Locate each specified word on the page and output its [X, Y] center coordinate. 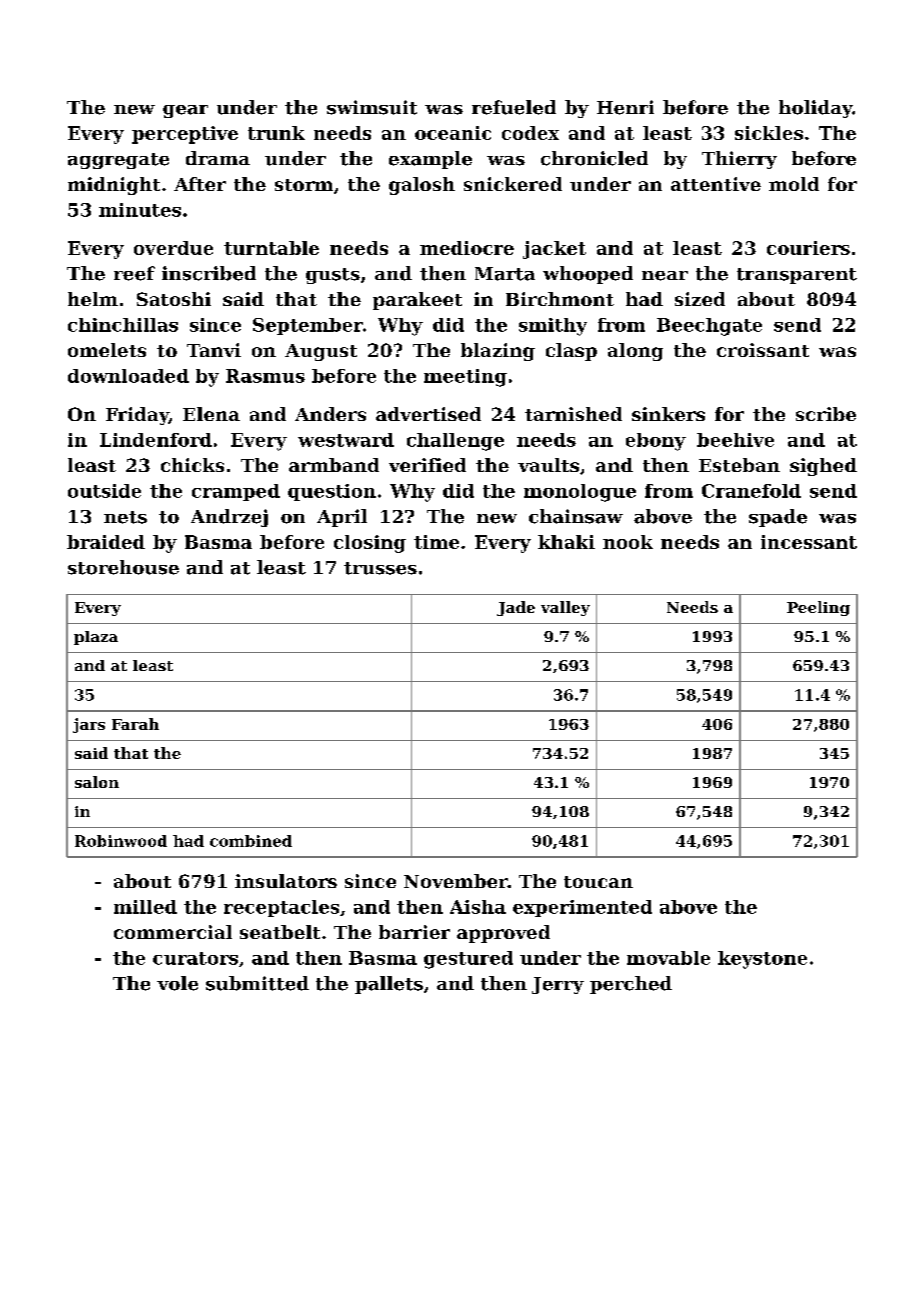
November [456, 881]
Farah [135, 724]
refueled [514, 107]
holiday [816, 109]
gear [185, 111]
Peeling [818, 608]
